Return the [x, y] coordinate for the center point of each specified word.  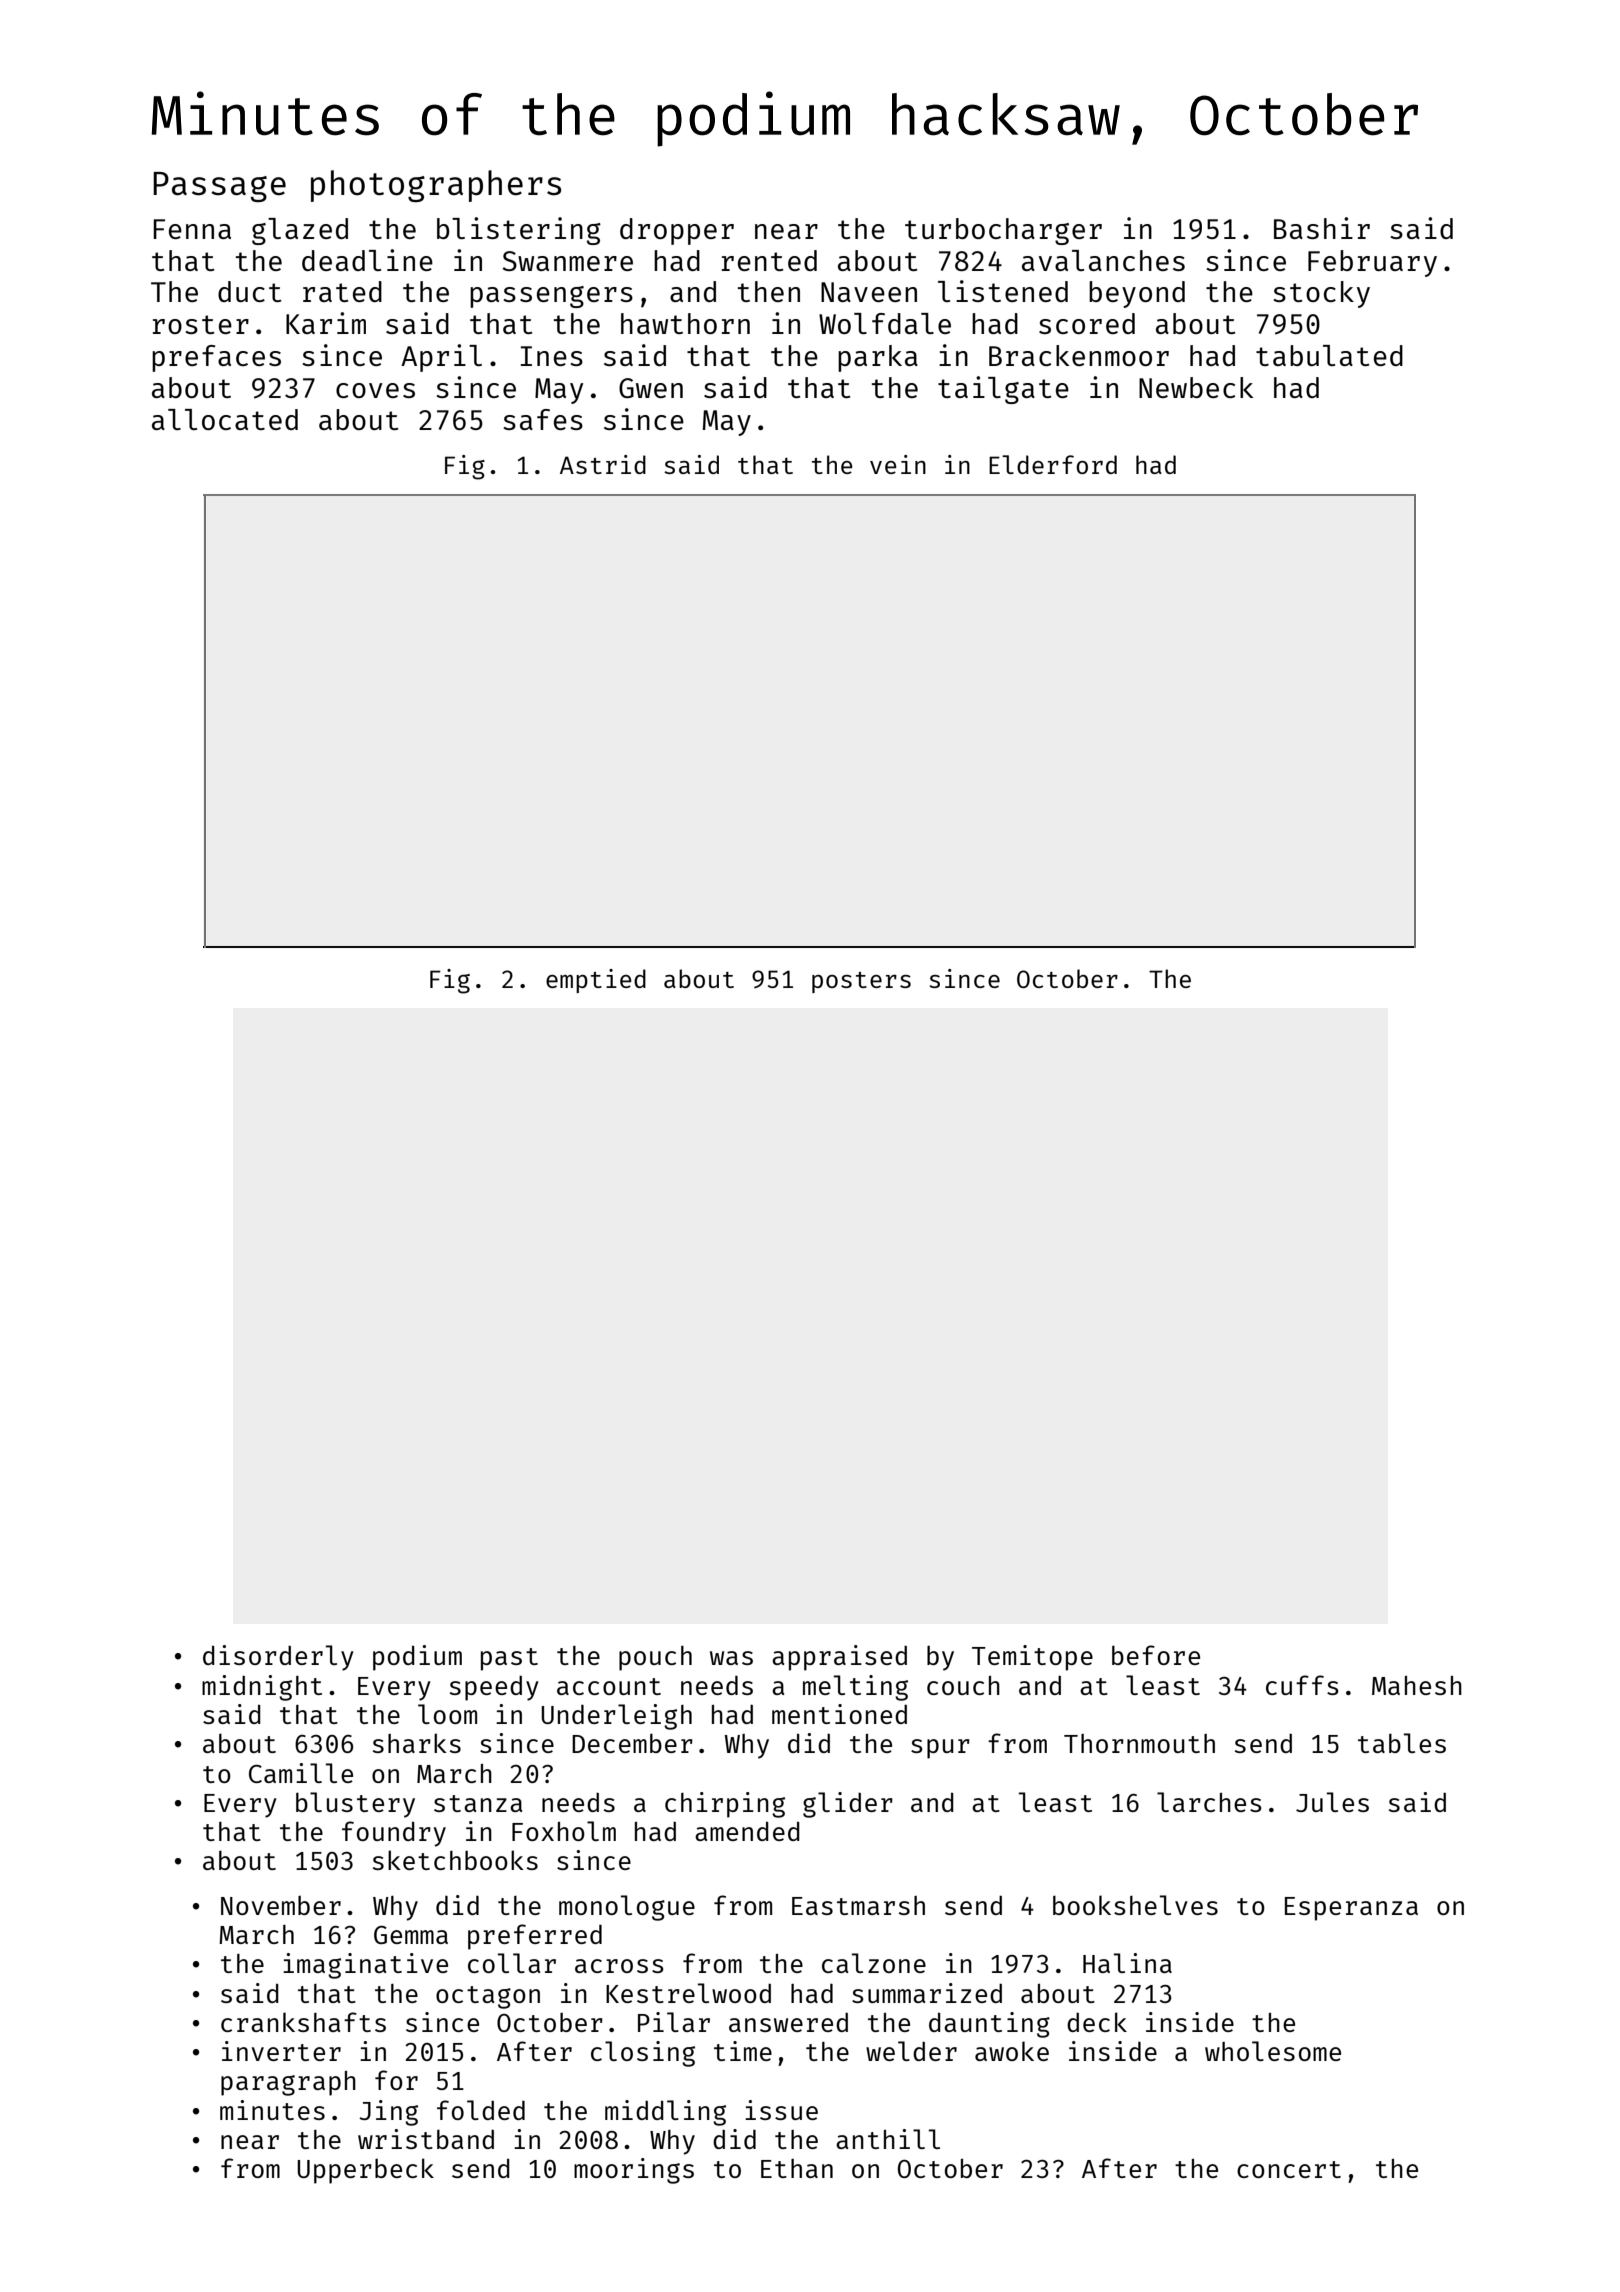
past [509, 1659]
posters [861, 982]
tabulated [1329, 355]
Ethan [797, 2168]
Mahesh [1417, 1685]
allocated [225, 419]
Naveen [869, 292]
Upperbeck [365, 2171]
